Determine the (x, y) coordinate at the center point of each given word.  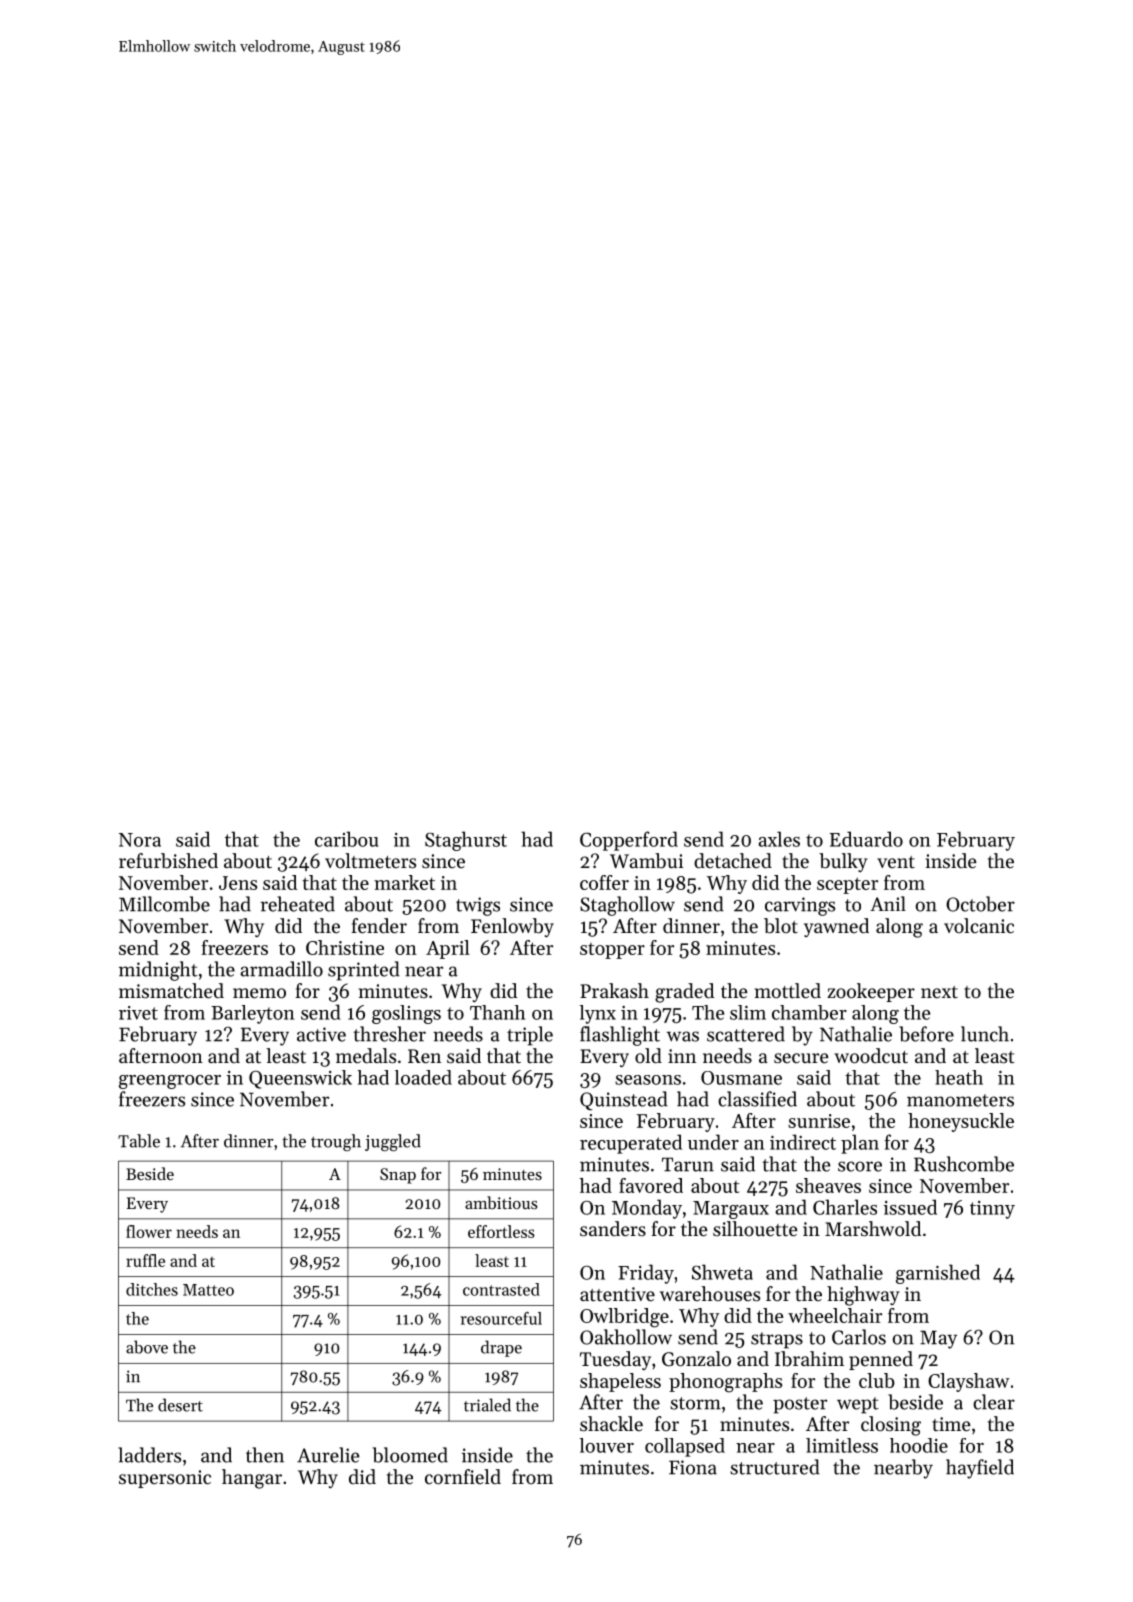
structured (775, 1467)
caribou (346, 839)
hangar (252, 1479)
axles (779, 839)
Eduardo (866, 839)
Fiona (693, 1467)
